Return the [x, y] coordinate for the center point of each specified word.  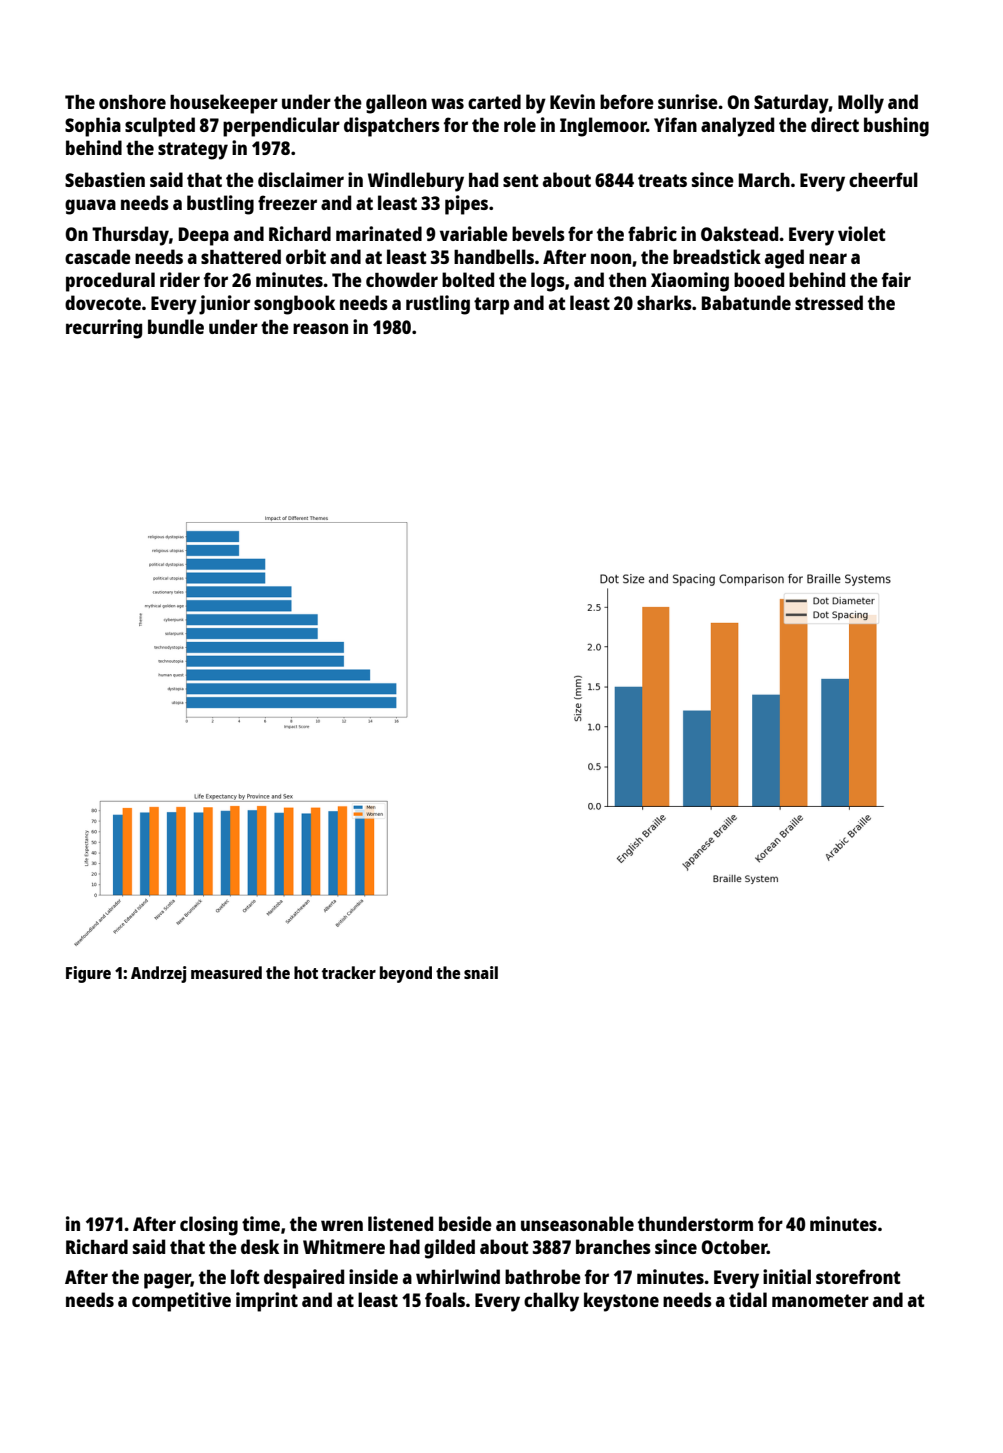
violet [861, 233]
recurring [104, 329]
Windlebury [416, 182]
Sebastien [105, 179]
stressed [829, 302]
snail [481, 972]
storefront [858, 1276]
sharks [664, 302]
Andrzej [158, 974]
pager [167, 1281]
